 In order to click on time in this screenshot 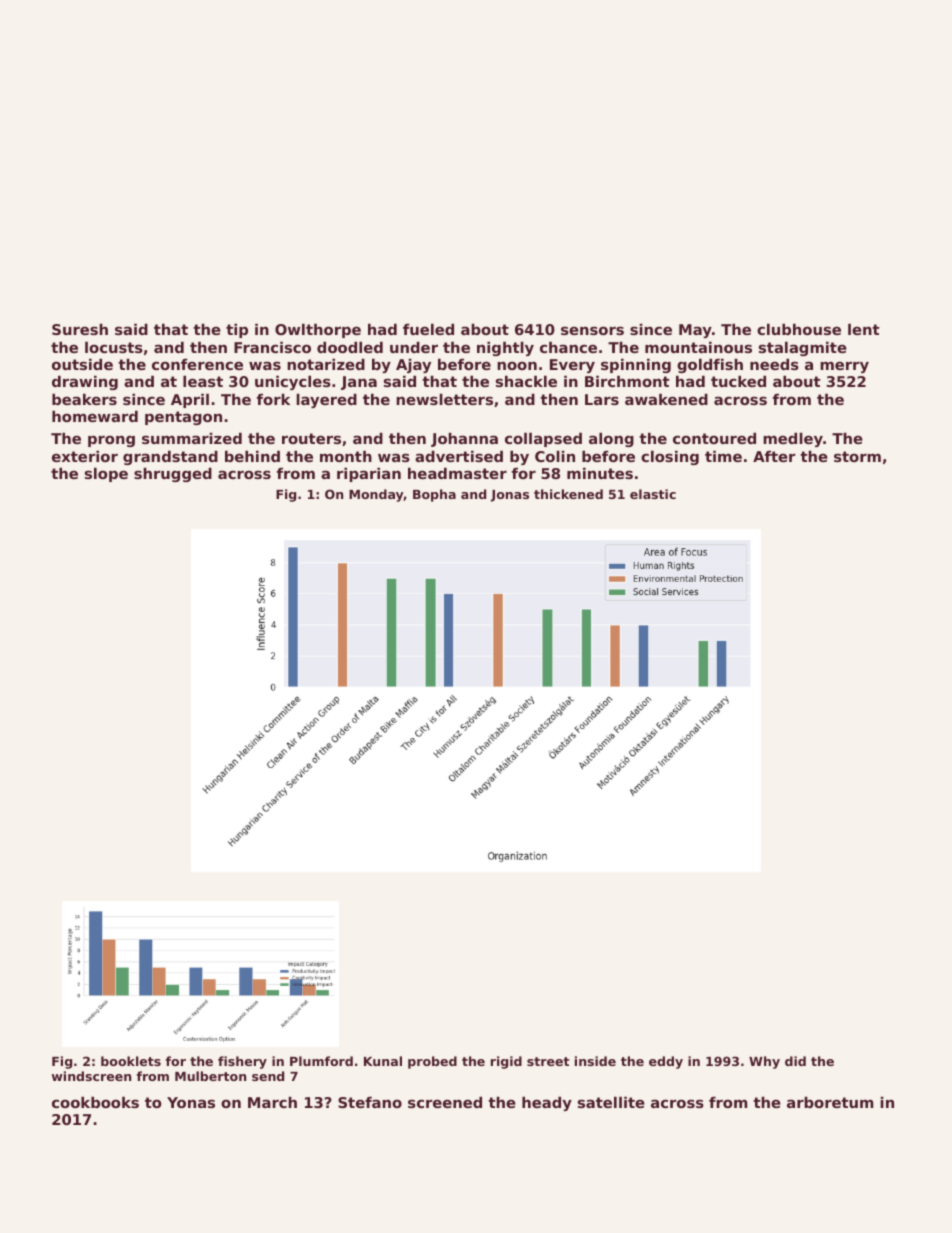, I will do `click(723, 456)`.
